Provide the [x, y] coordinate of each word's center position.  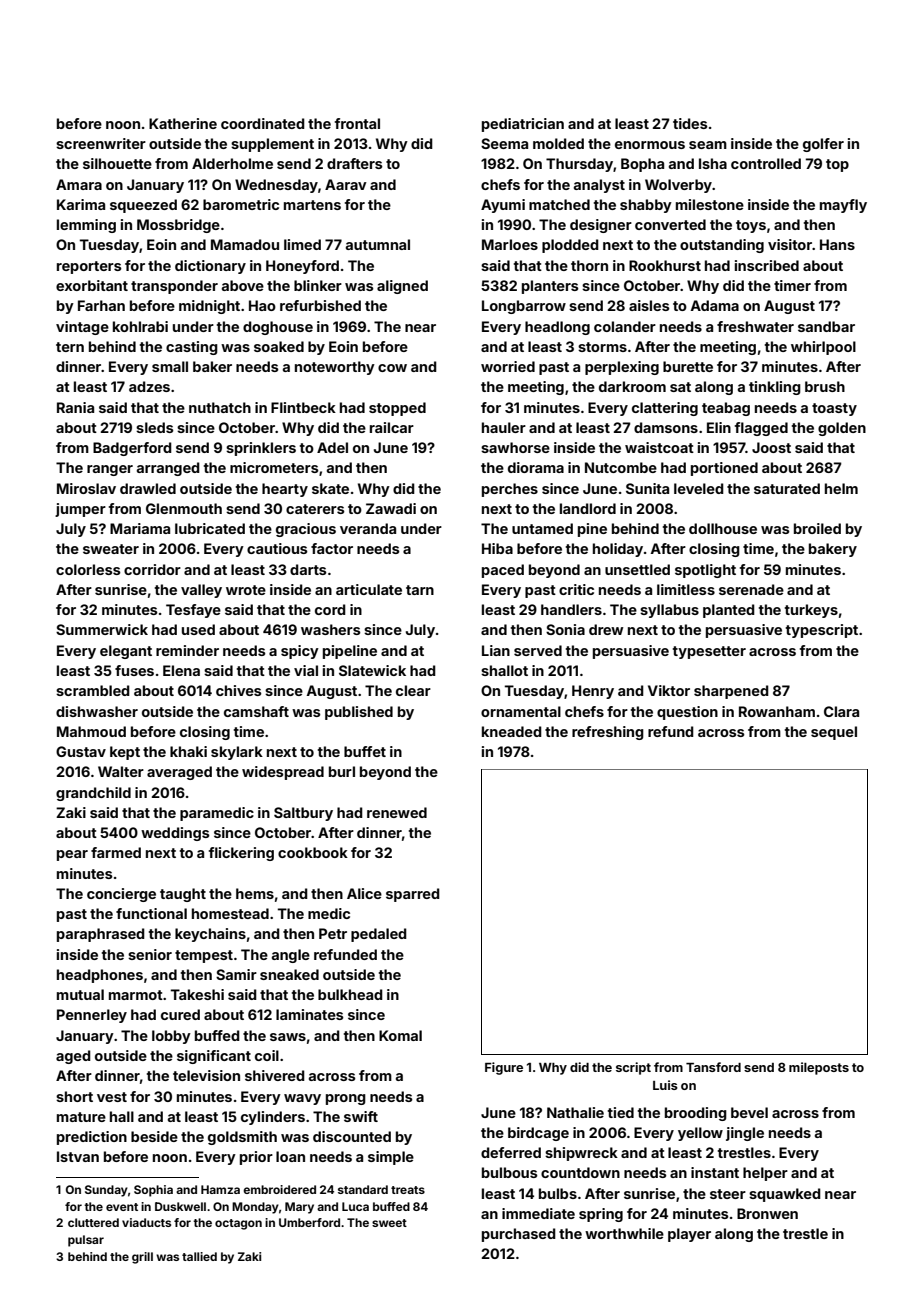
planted [729, 611]
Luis [665, 1085]
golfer [823, 145]
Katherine [183, 123]
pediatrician [523, 125]
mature [81, 1117]
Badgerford [132, 449]
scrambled [93, 690]
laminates [310, 1014]
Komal [400, 1035]
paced [503, 571]
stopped [397, 409]
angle [291, 956]
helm [841, 488]
